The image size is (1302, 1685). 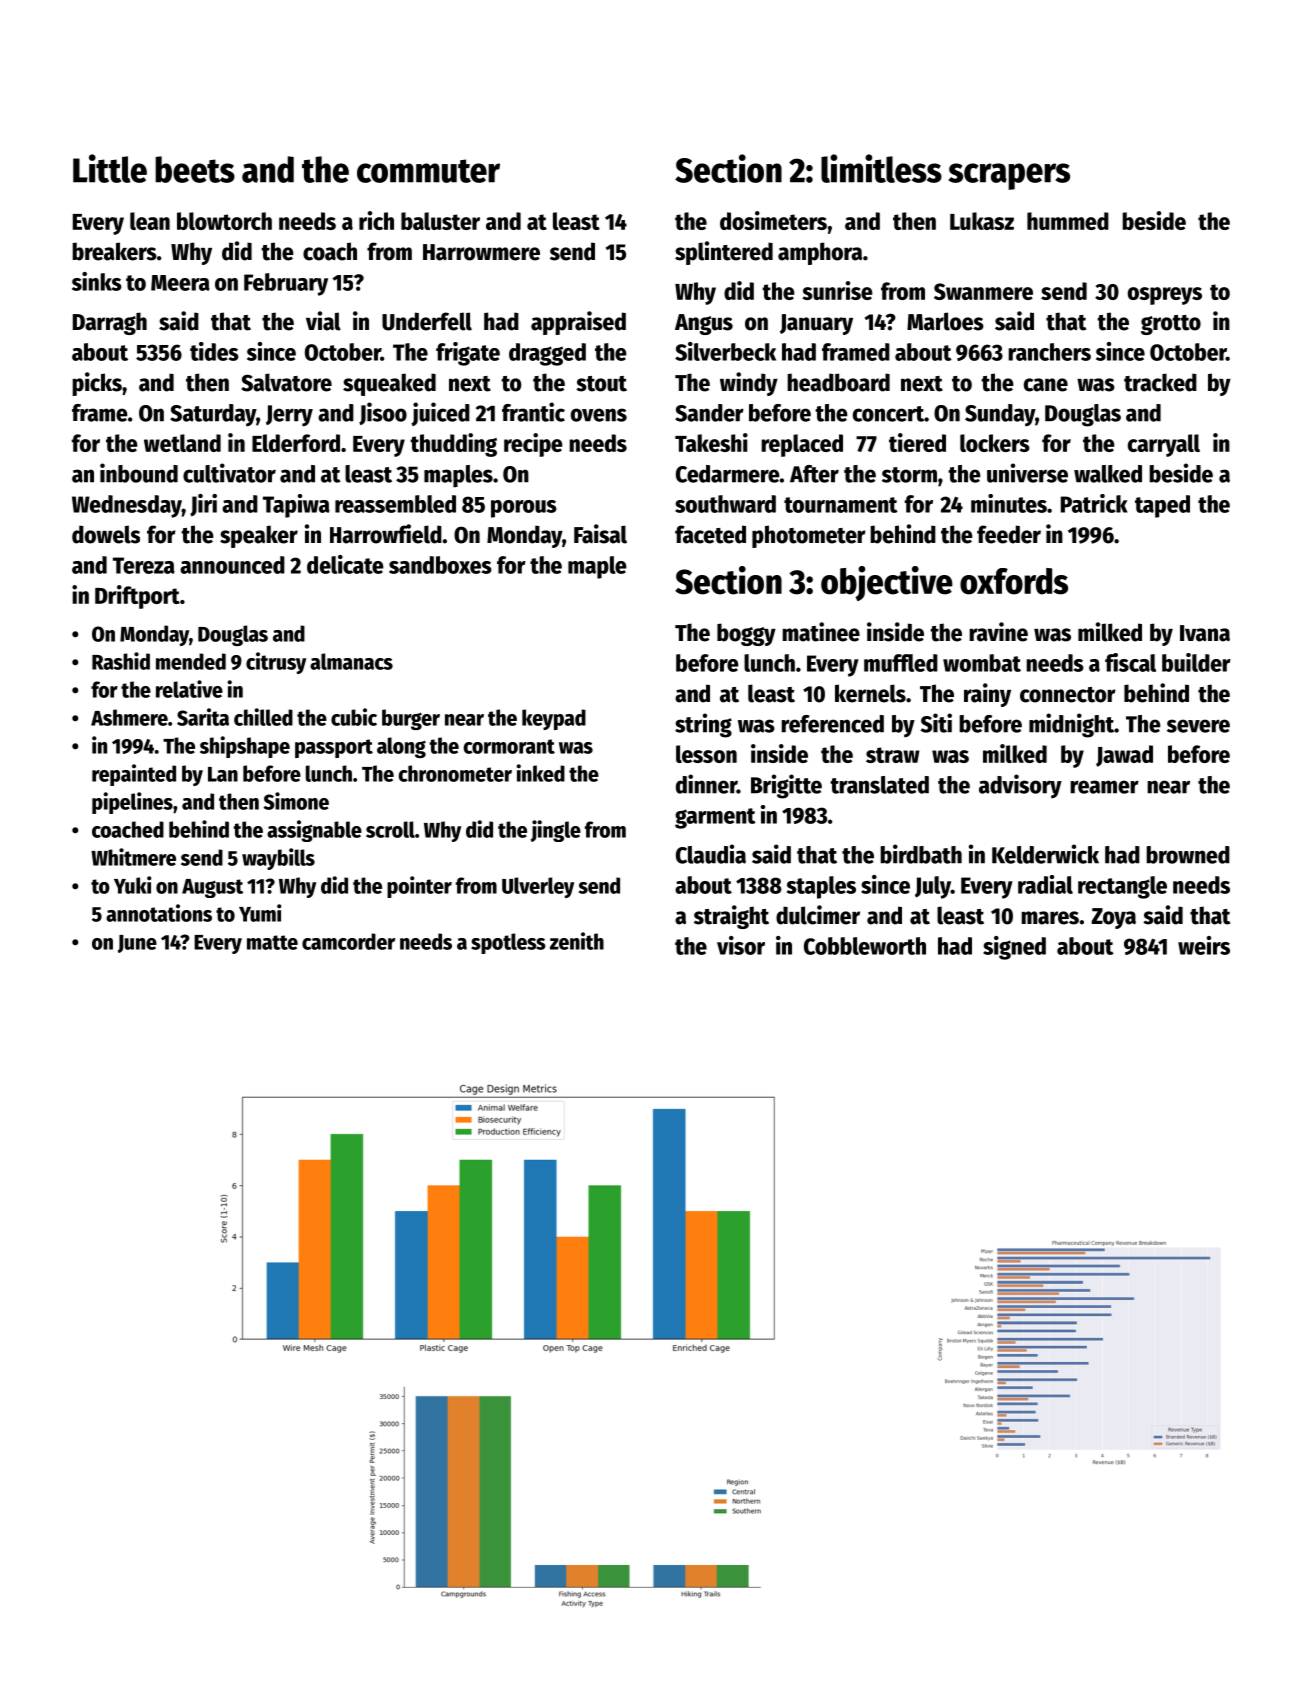 What do you see at coordinates (1009, 534) in the screenshot?
I see `feeder` at bounding box center [1009, 534].
